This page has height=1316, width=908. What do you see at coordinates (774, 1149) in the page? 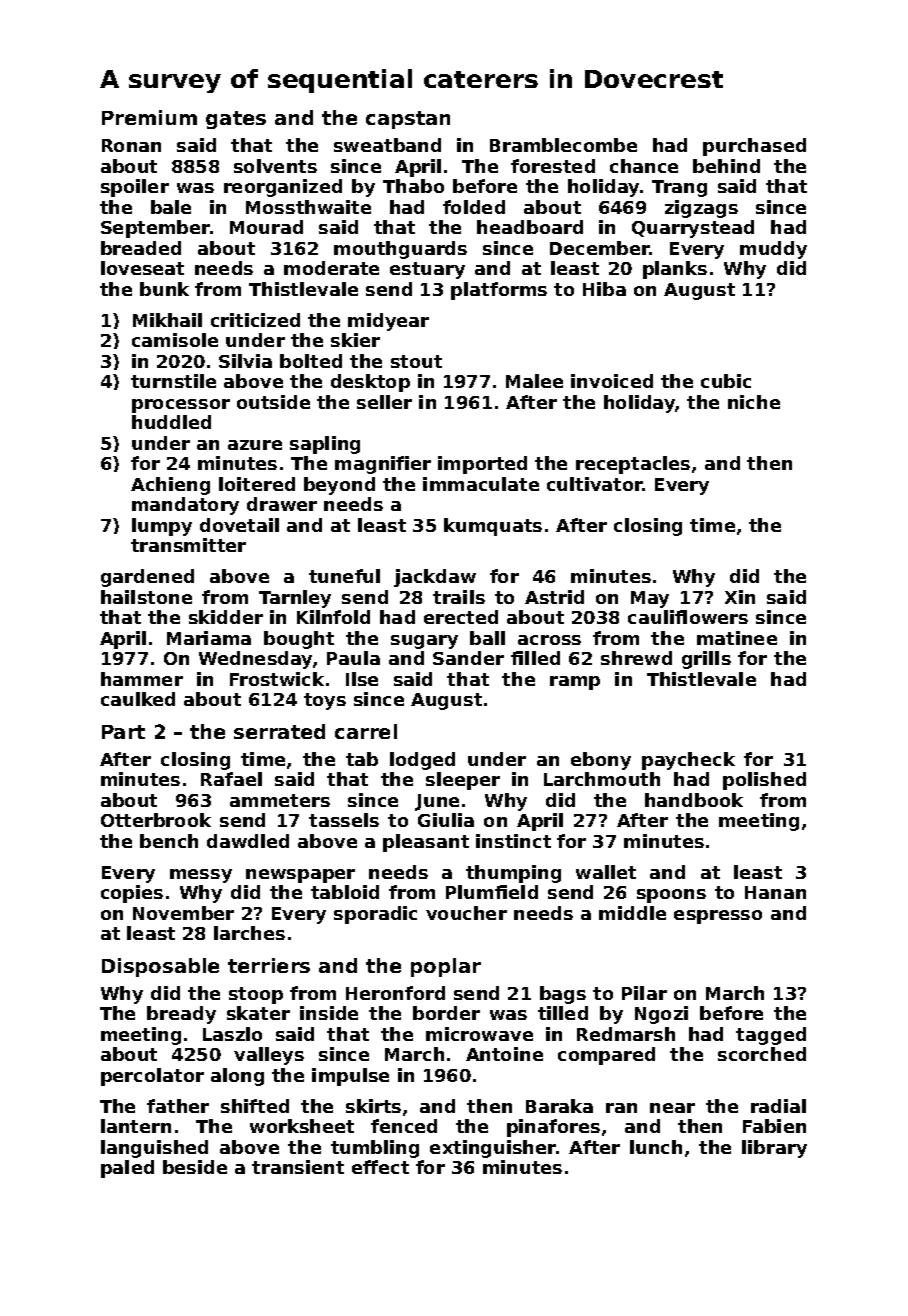
I see `library` at bounding box center [774, 1149].
